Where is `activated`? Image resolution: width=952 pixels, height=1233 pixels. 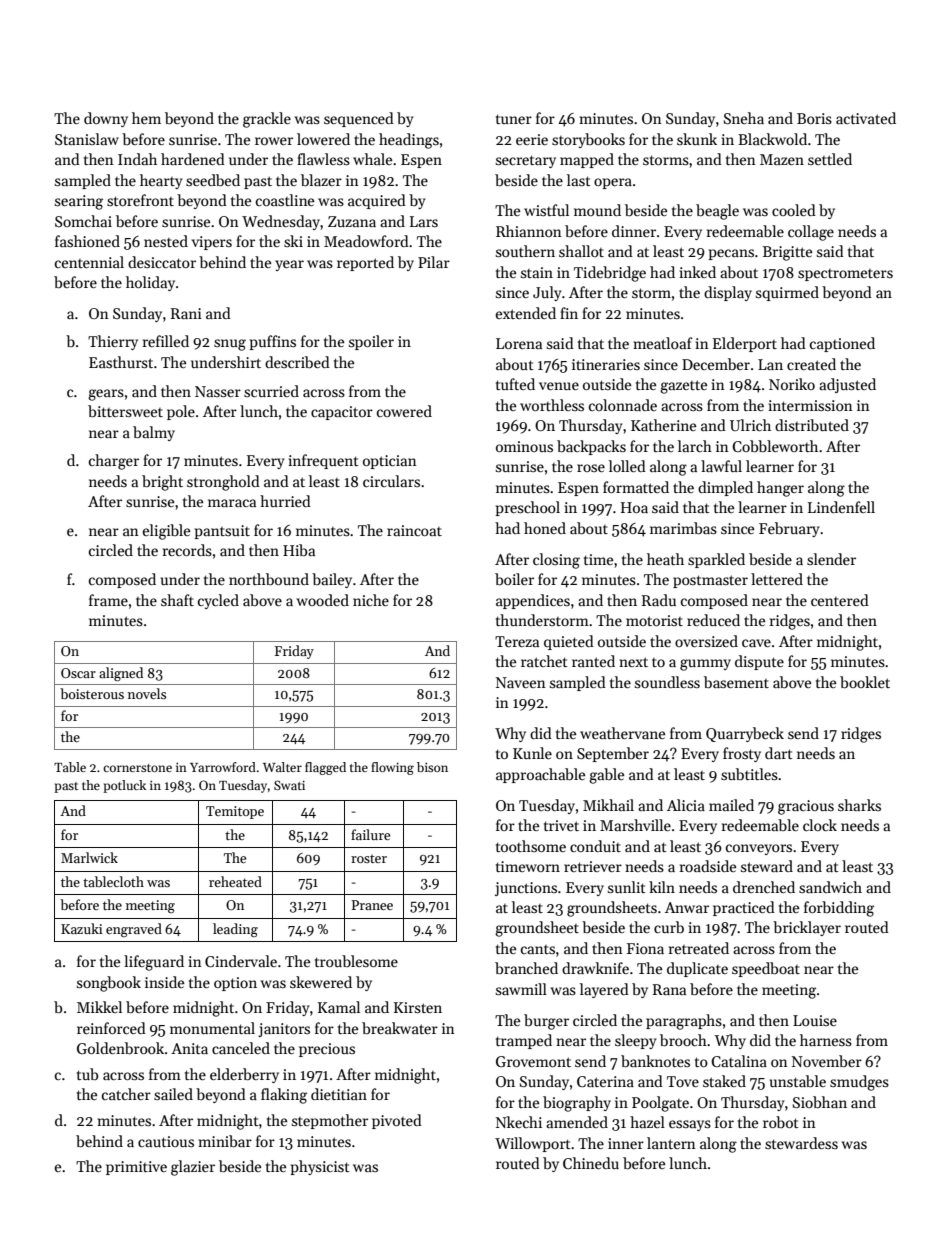 activated is located at coordinates (866, 118).
